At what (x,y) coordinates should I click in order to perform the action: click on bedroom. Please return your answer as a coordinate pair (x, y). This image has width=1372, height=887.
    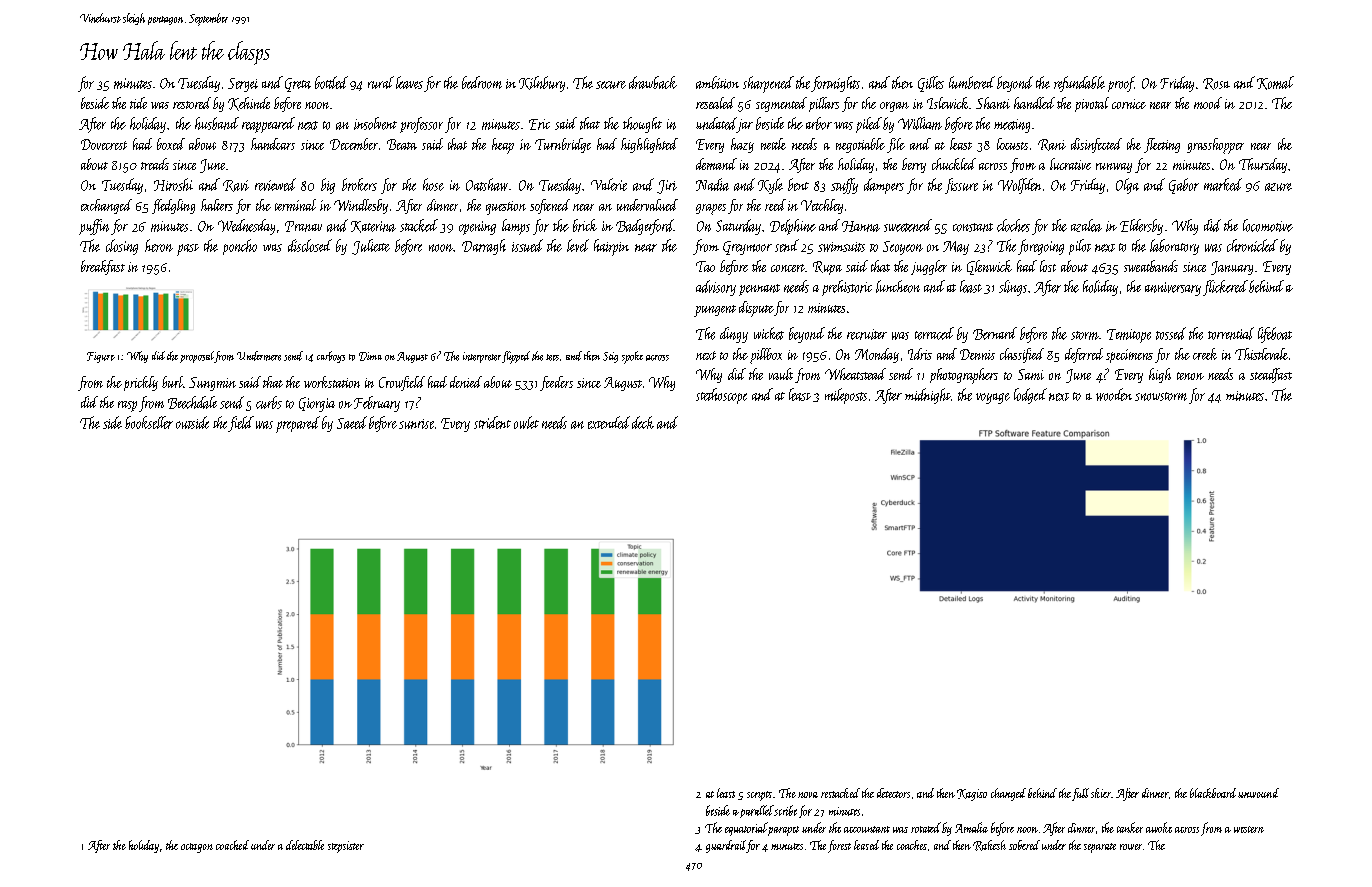
    Looking at the image, I should click on (482, 82).
